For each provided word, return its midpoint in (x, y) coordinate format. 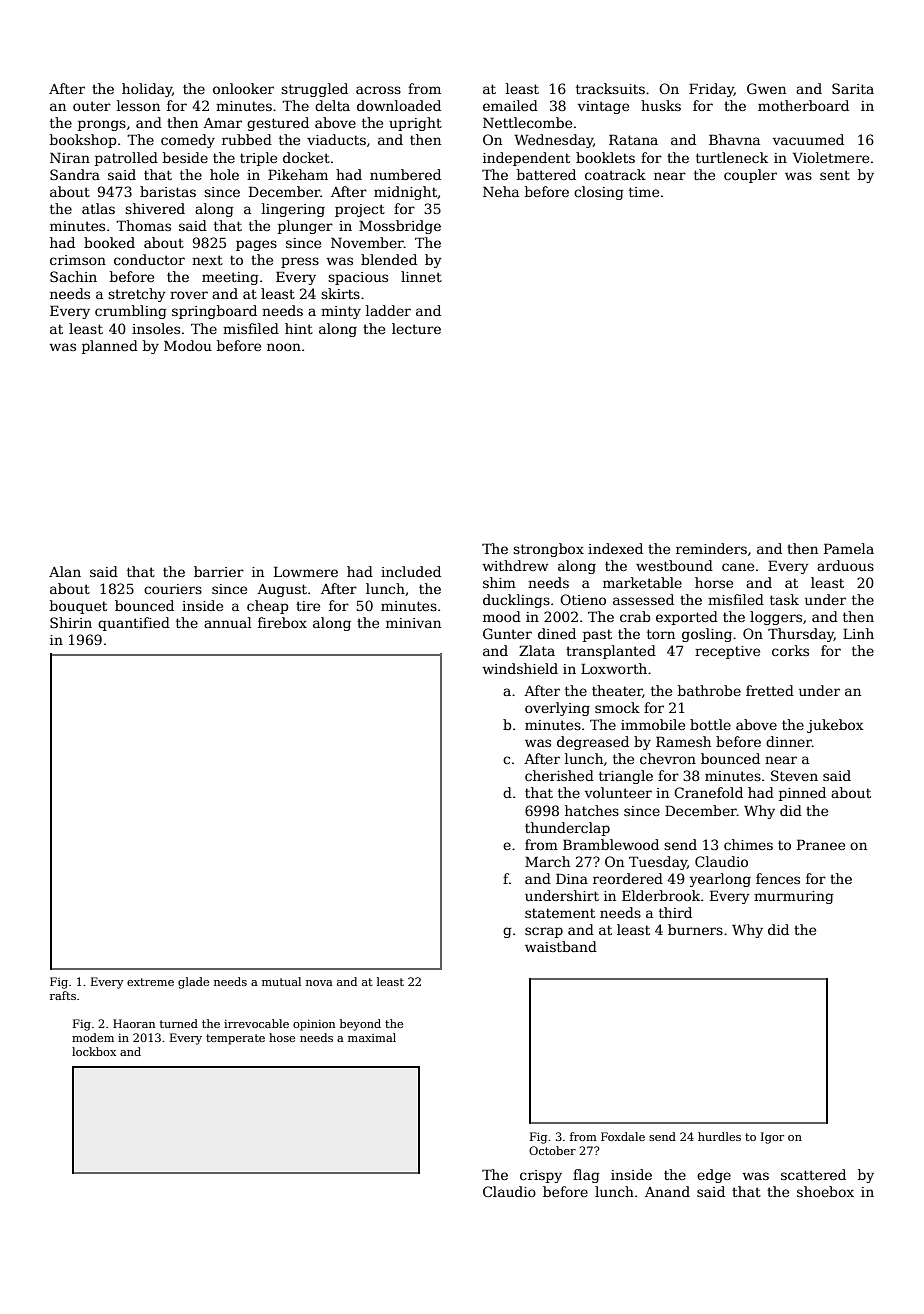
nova (319, 983)
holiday (147, 90)
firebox (282, 622)
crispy (541, 1176)
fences (778, 878)
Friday (711, 90)
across (378, 90)
